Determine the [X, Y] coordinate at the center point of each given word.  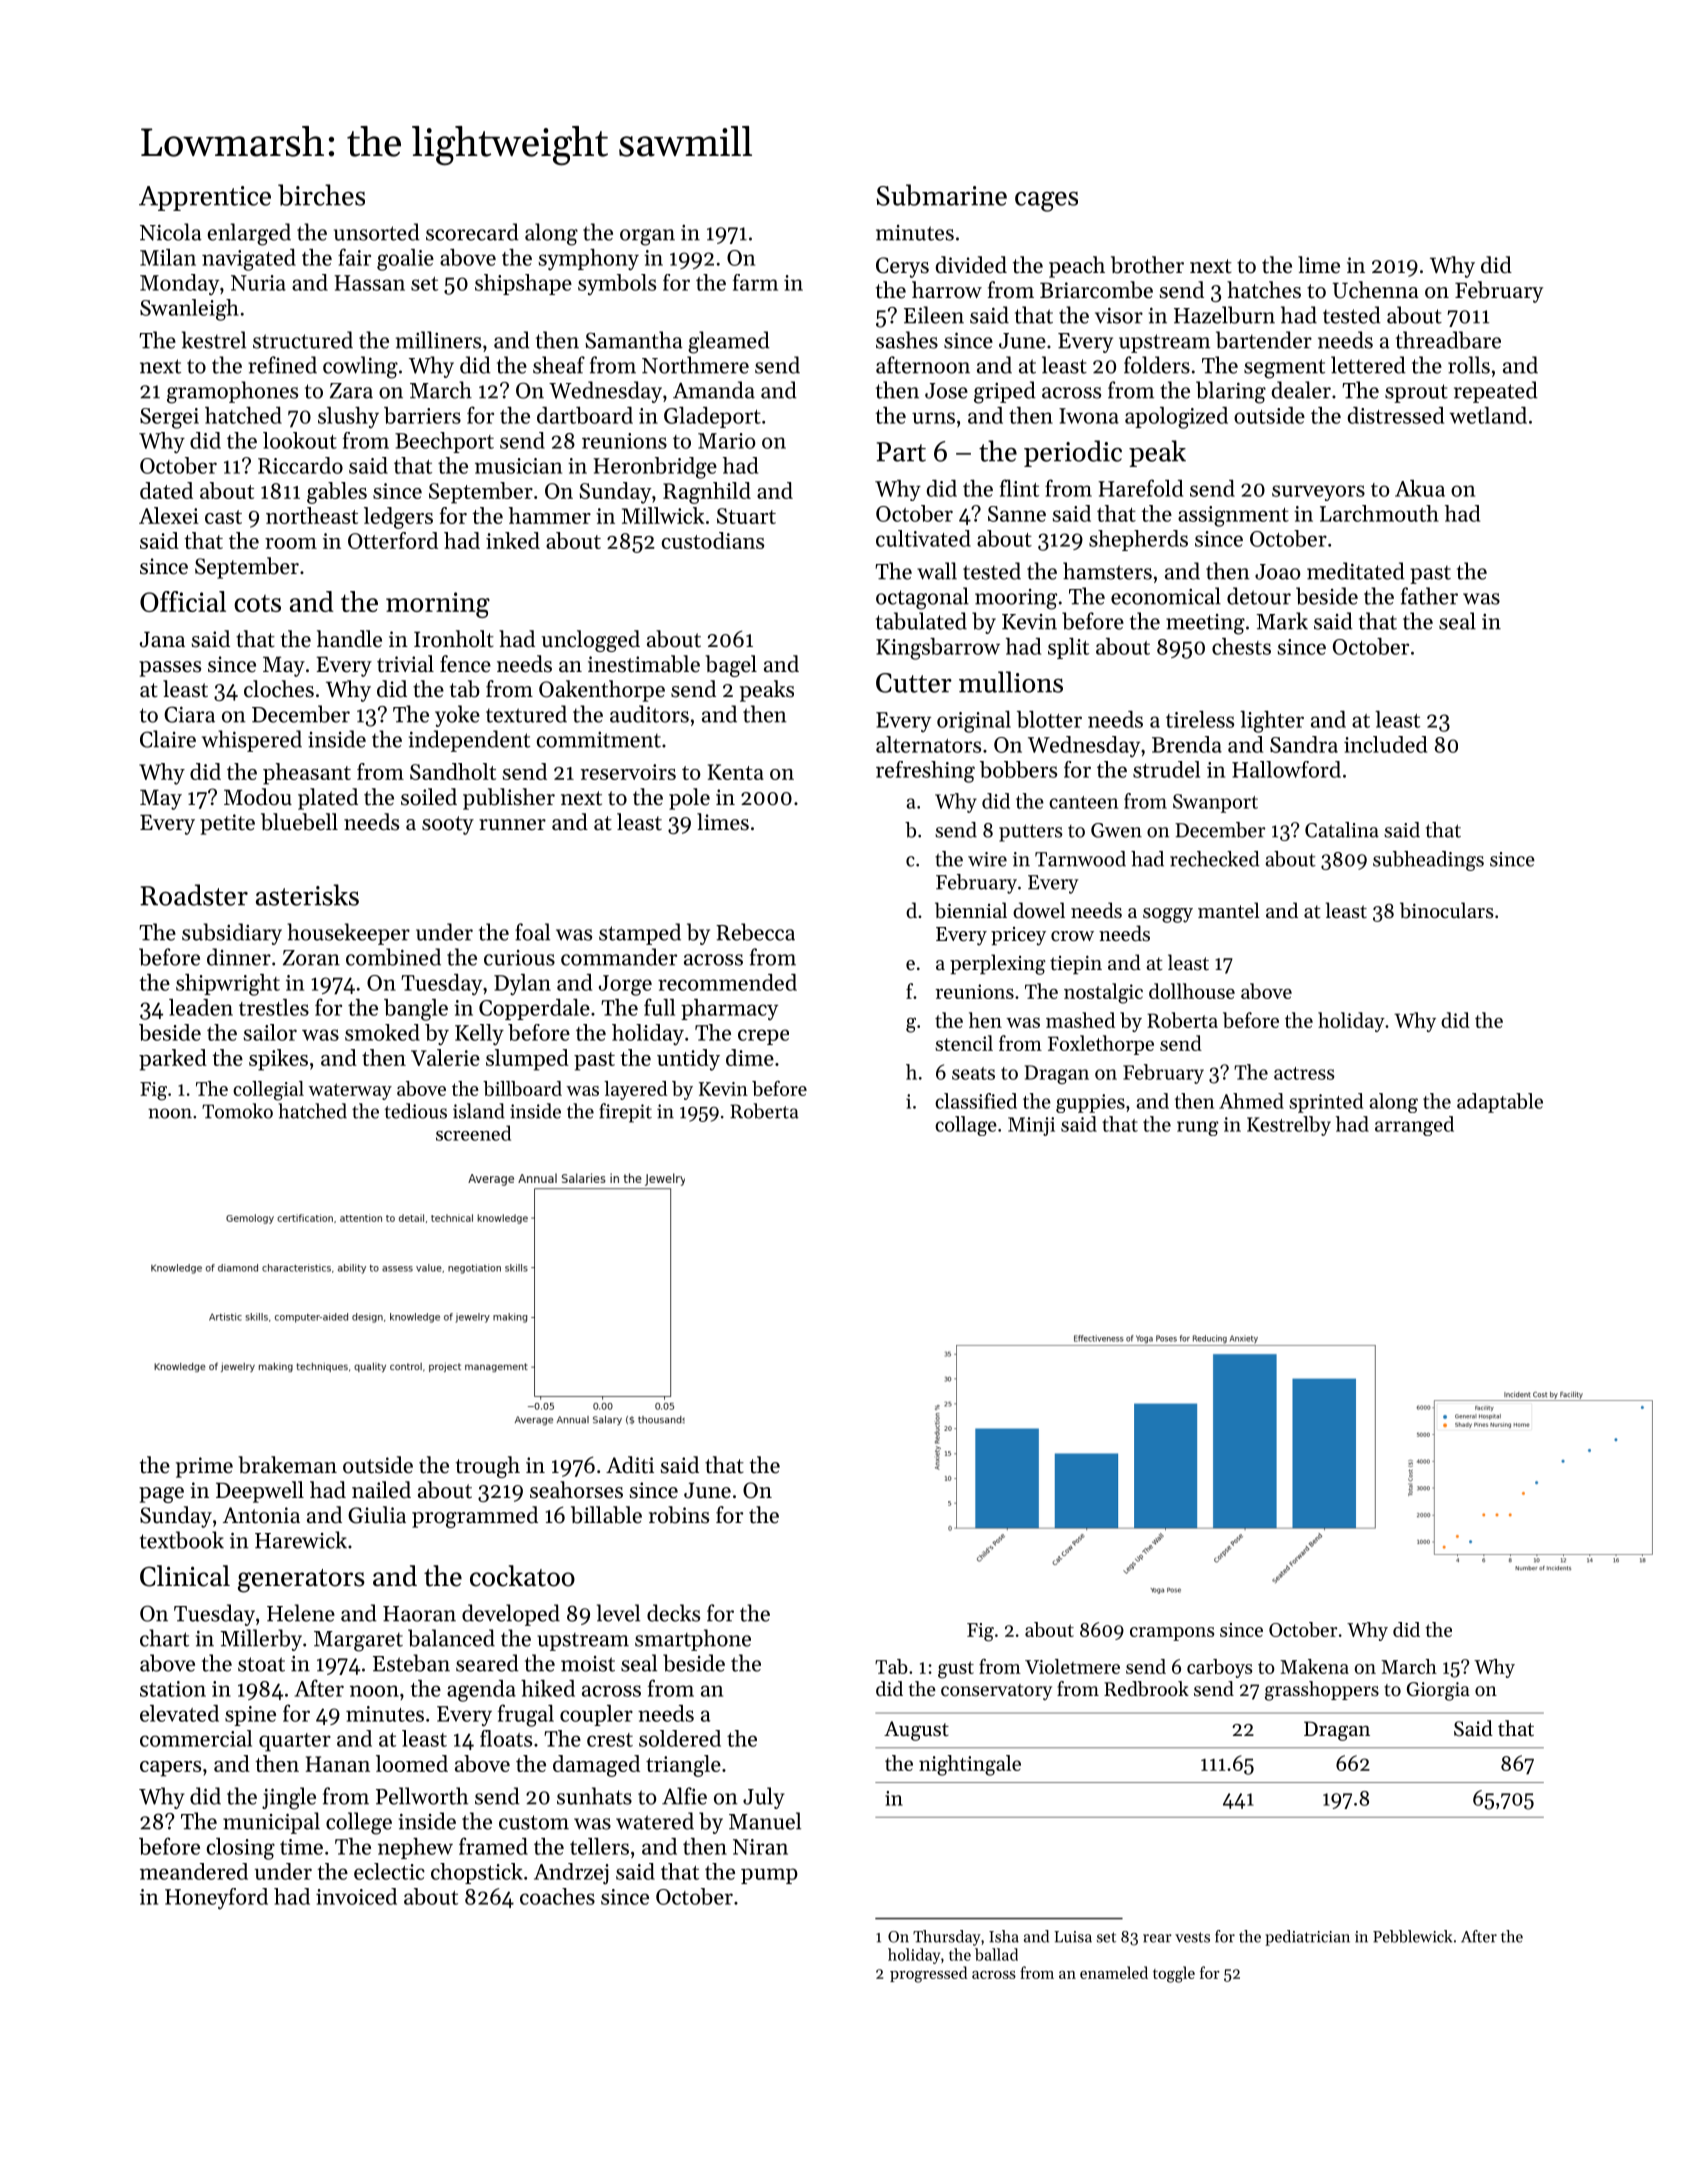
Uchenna [1375, 290]
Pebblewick [1412, 1936]
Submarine [942, 195]
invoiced [356, 1896]
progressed [928, 1974]
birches [321, 195]
